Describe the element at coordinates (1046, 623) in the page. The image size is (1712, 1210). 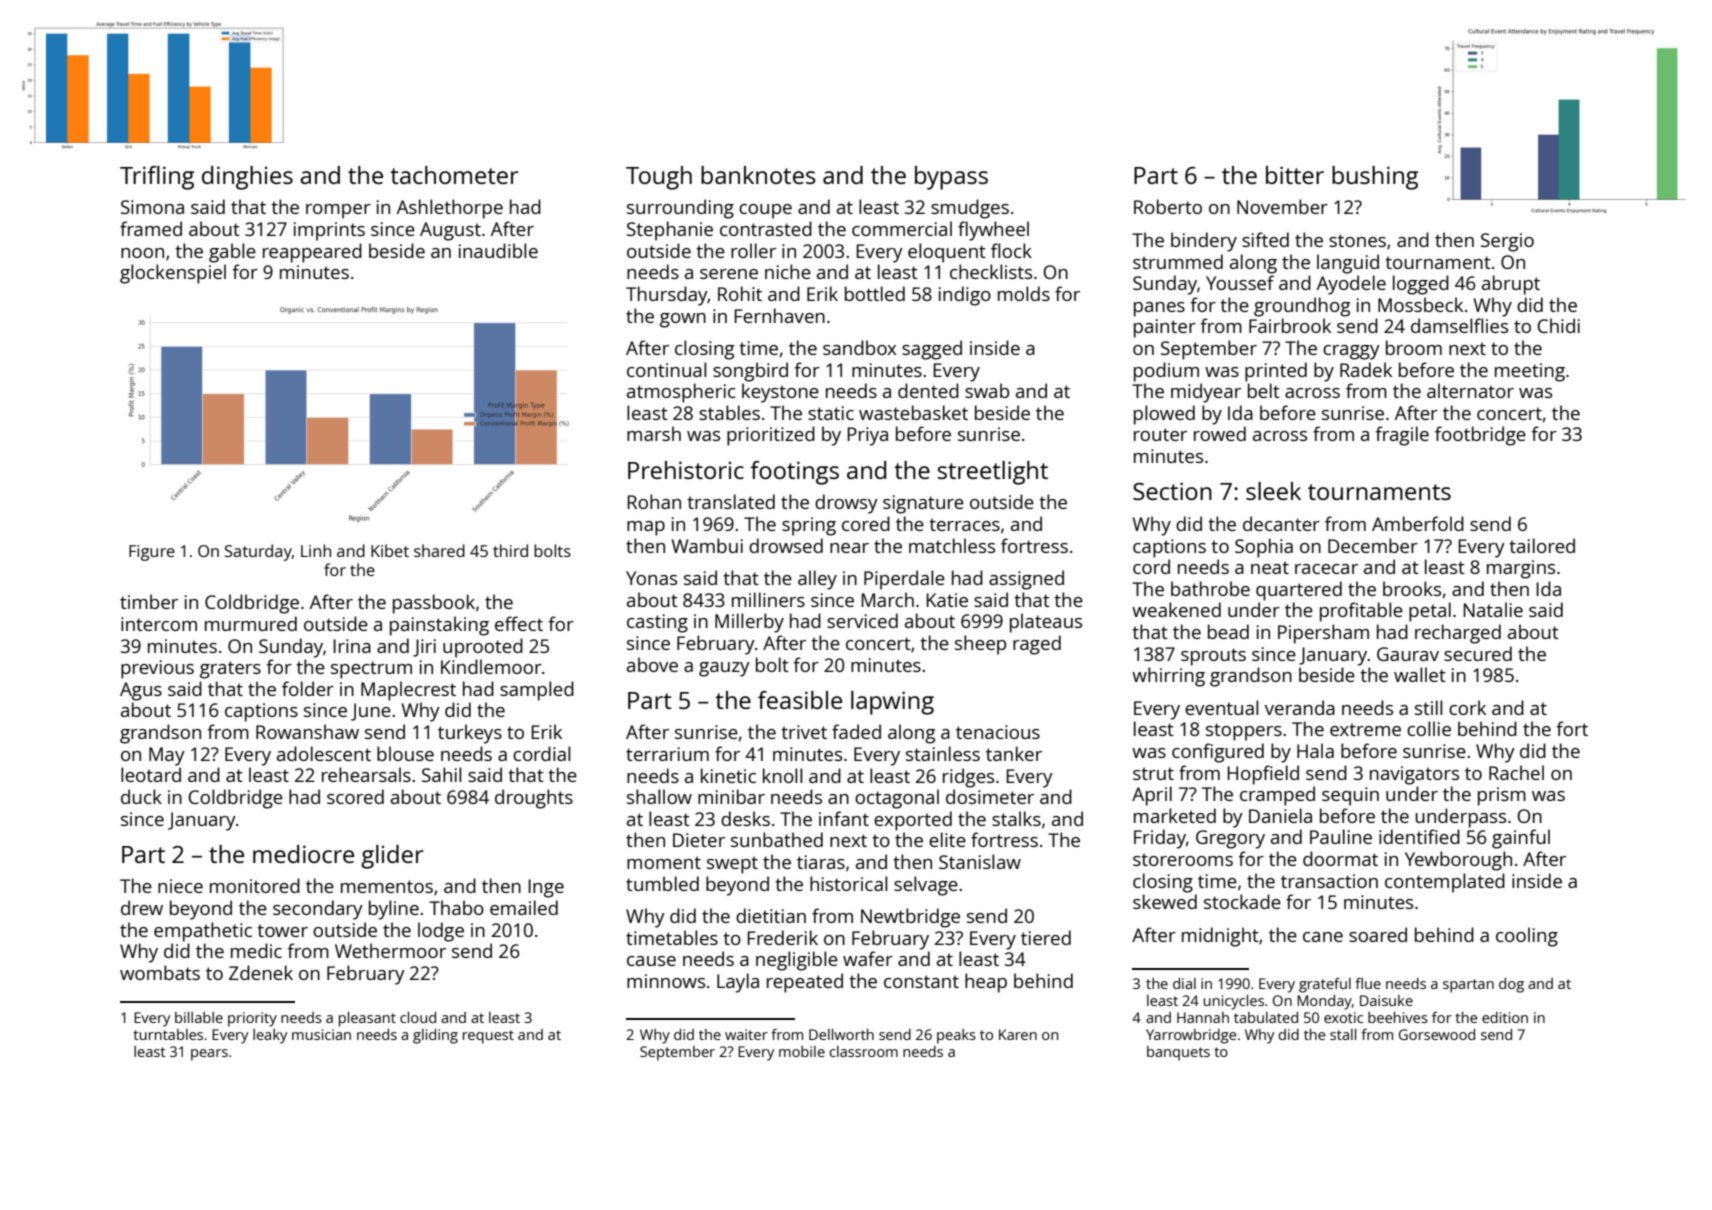
I see `plateaus` at that location.
